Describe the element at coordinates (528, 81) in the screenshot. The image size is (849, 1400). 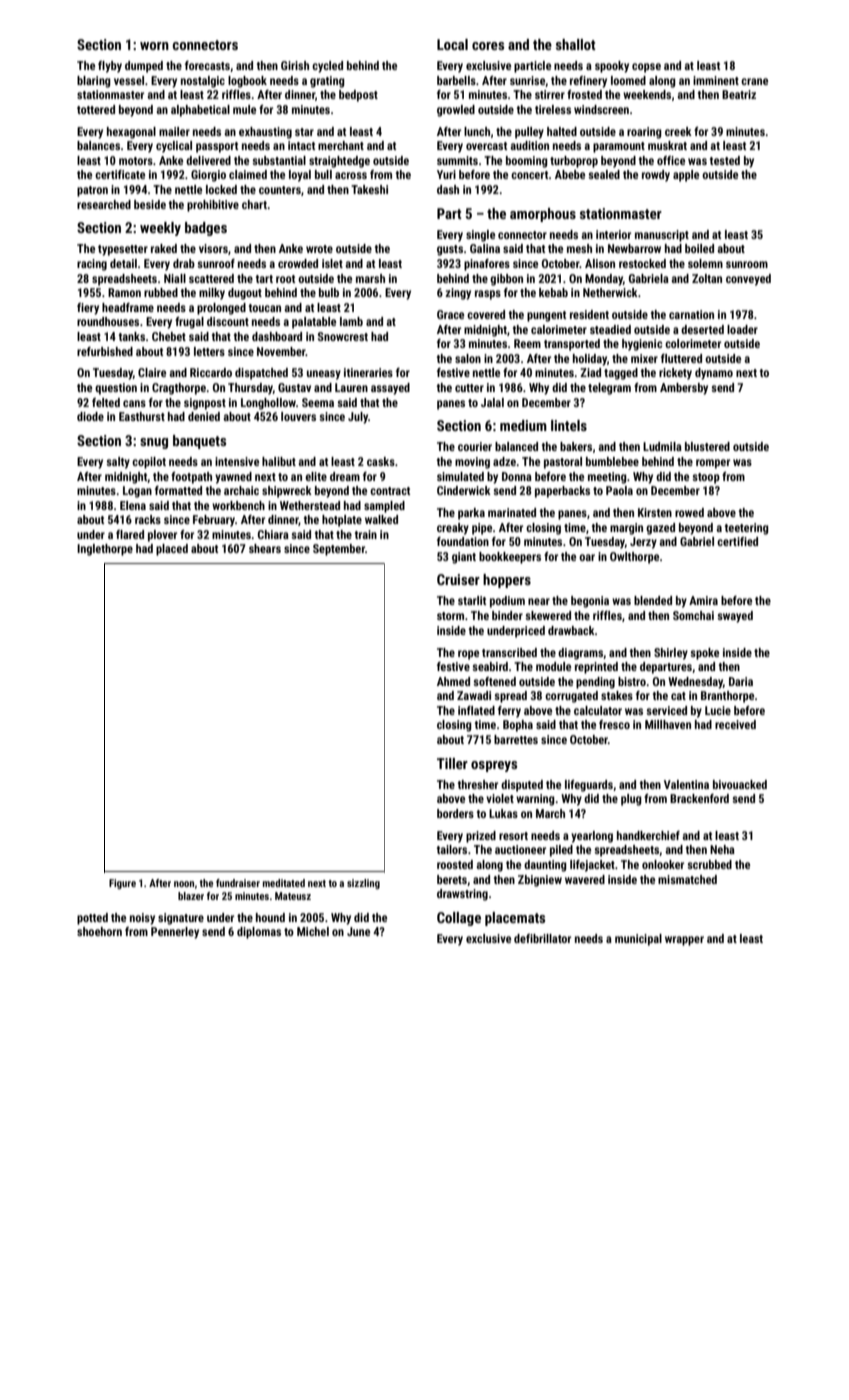
I see `sunrise` at that location.
